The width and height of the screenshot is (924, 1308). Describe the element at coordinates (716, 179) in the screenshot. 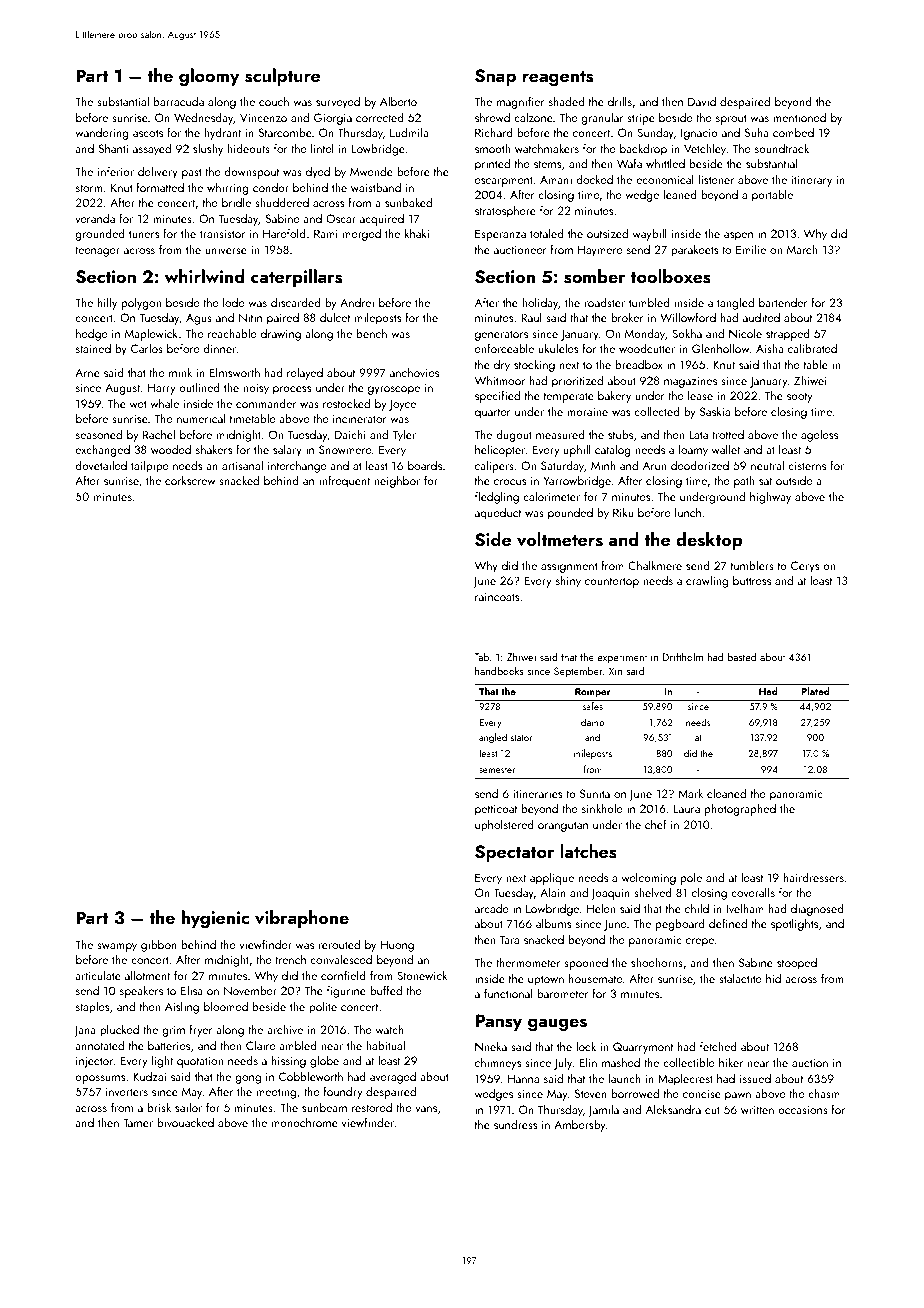

I see `listener` at that location.
